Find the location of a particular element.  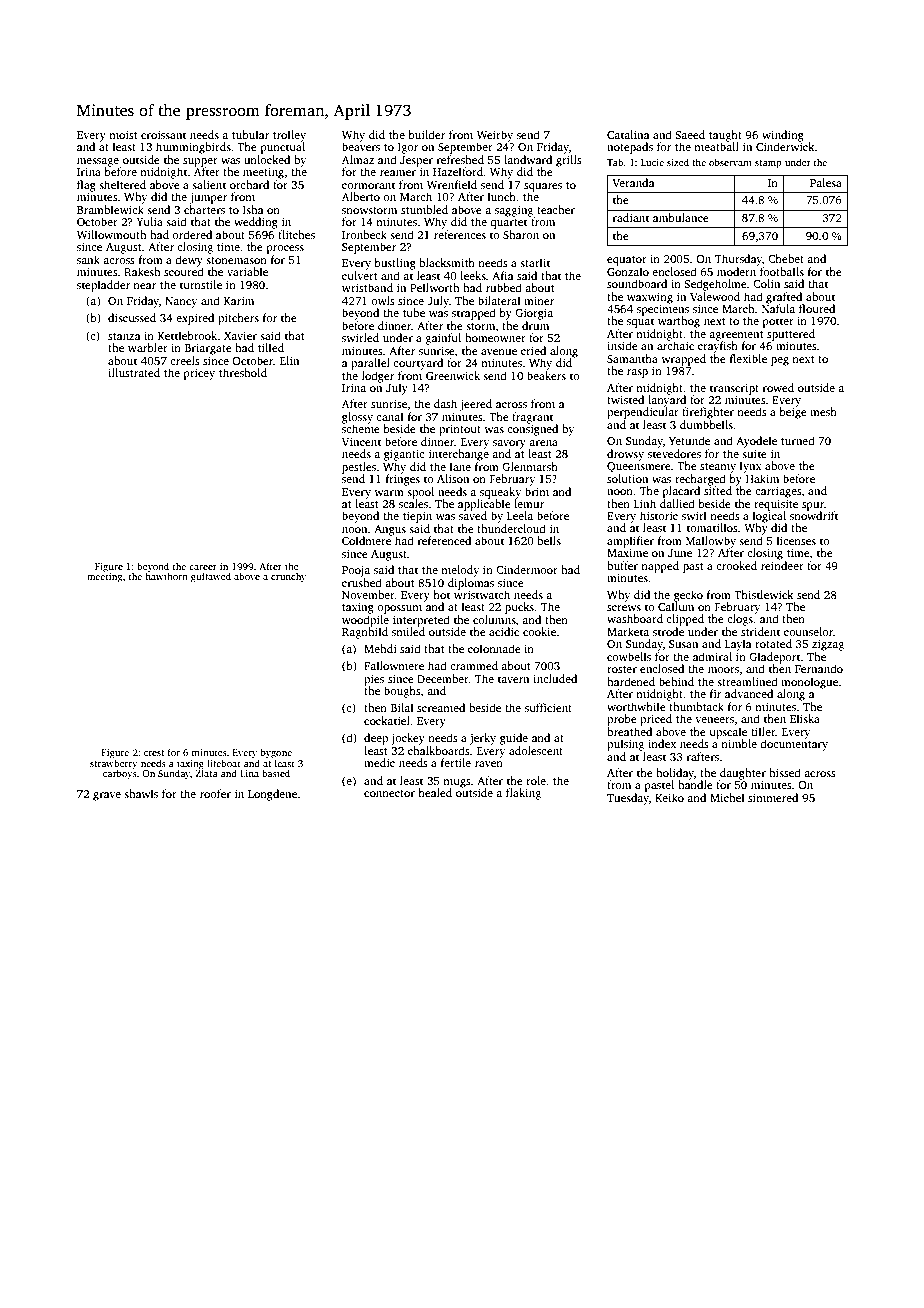

firefighter is located at coordinates (708, 413).
